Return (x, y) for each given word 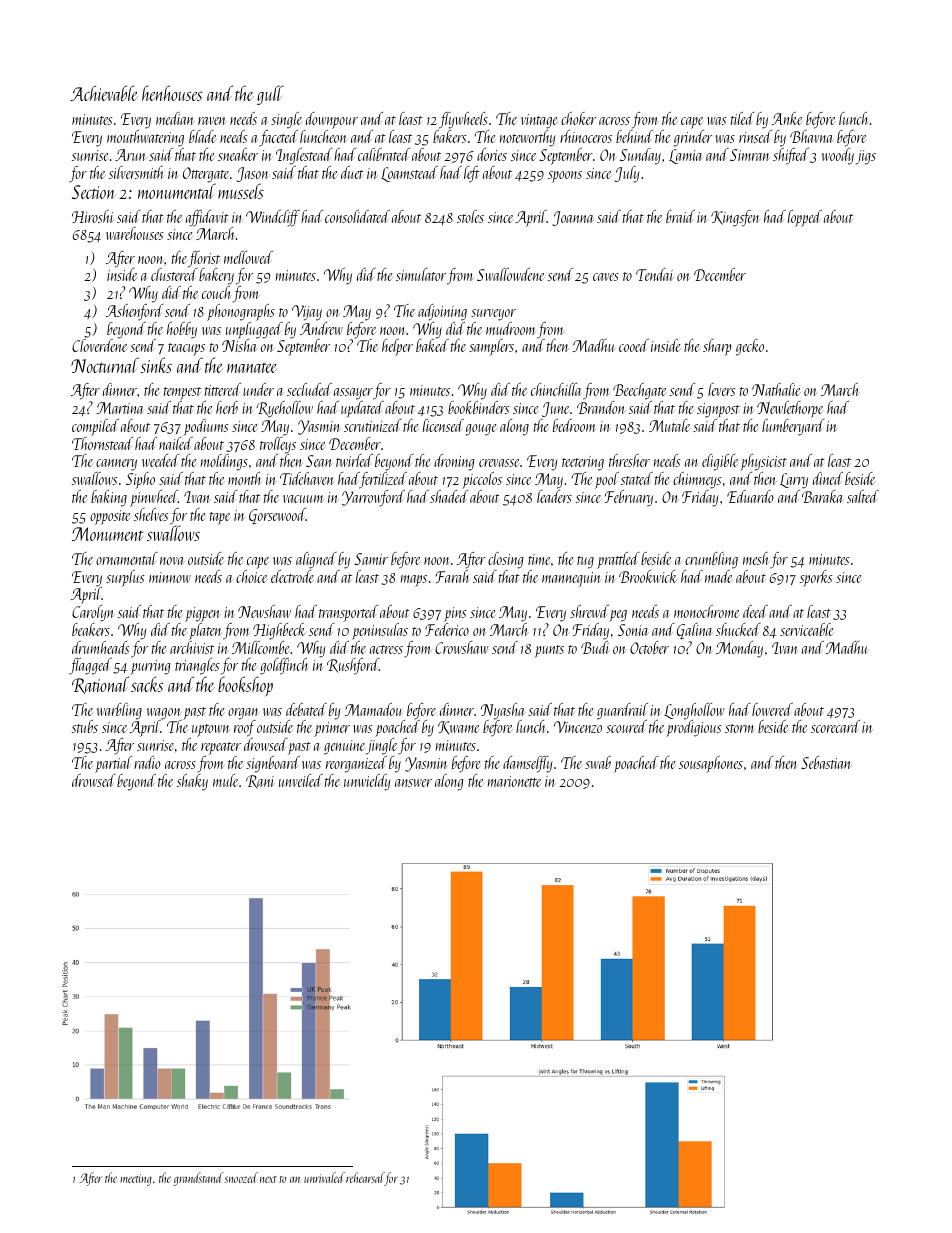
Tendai (655, 274)
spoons (565, 177)
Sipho (140, 480)
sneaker (238, 154)
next (268, 1179)
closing (505, 560)
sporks (816, 578)
